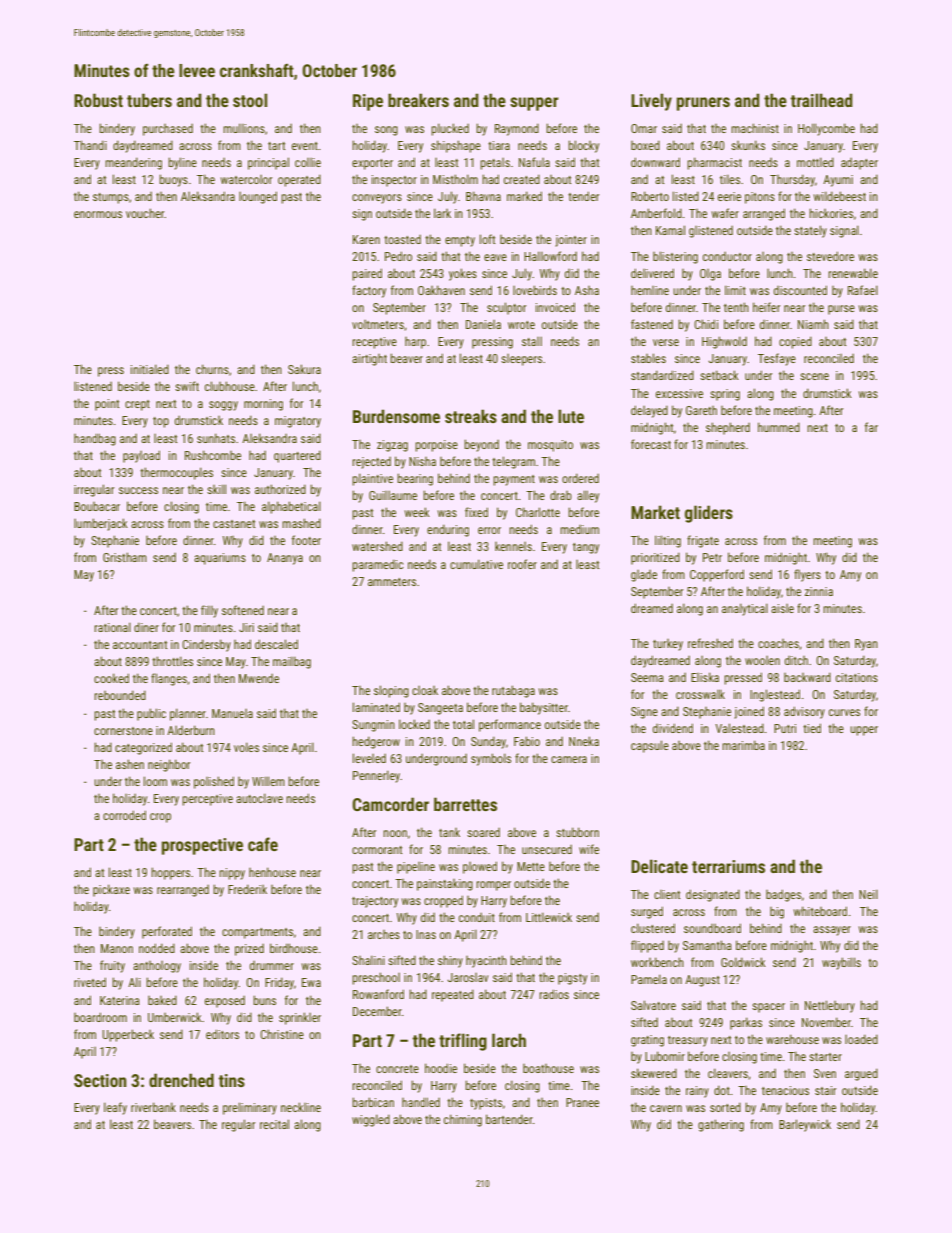  Describe the element at coordinates (650, 746) in the image. I see `capsule` at that location.
